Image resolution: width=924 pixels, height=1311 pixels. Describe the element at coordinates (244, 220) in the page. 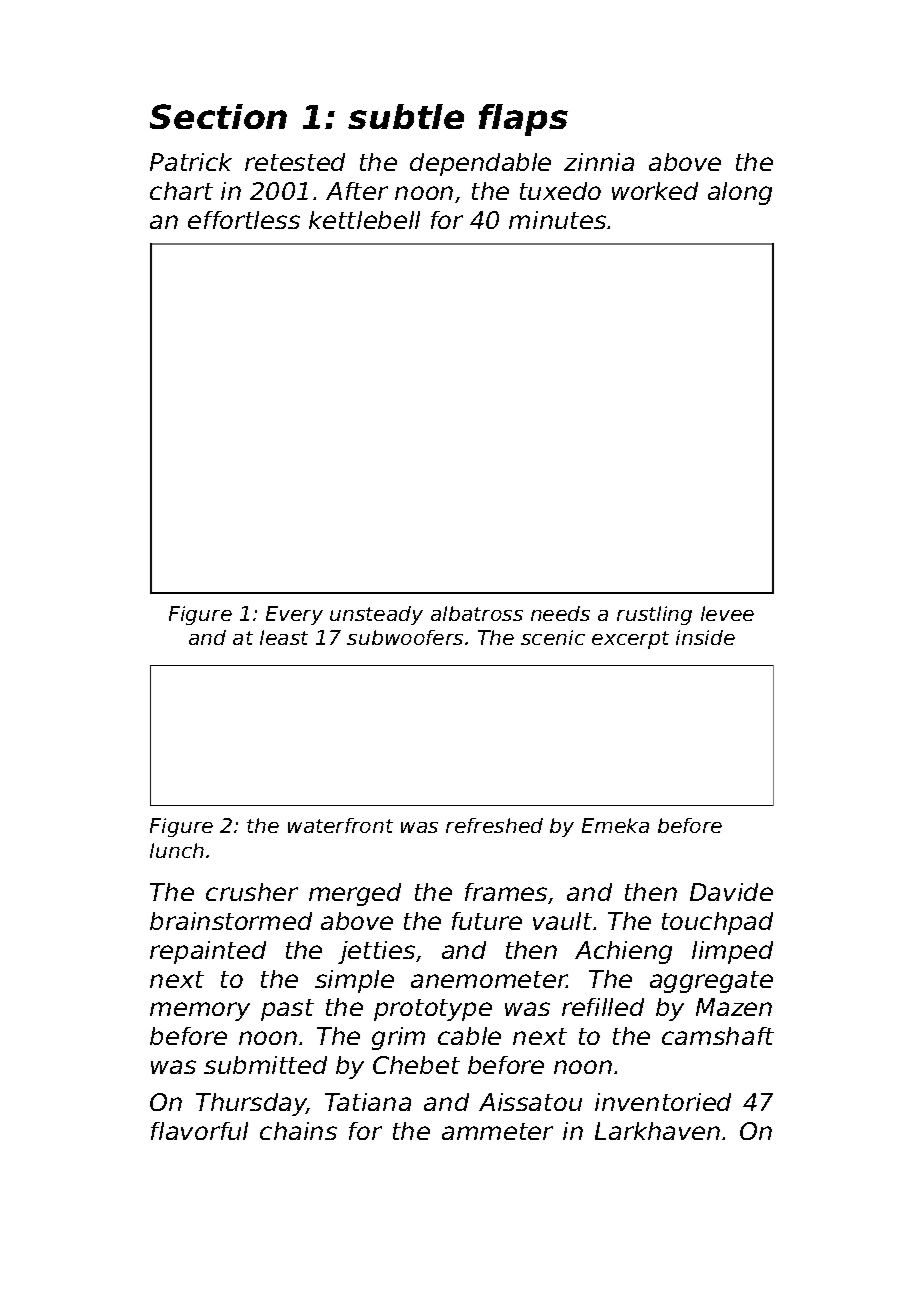

I see `effortless` at that location.
